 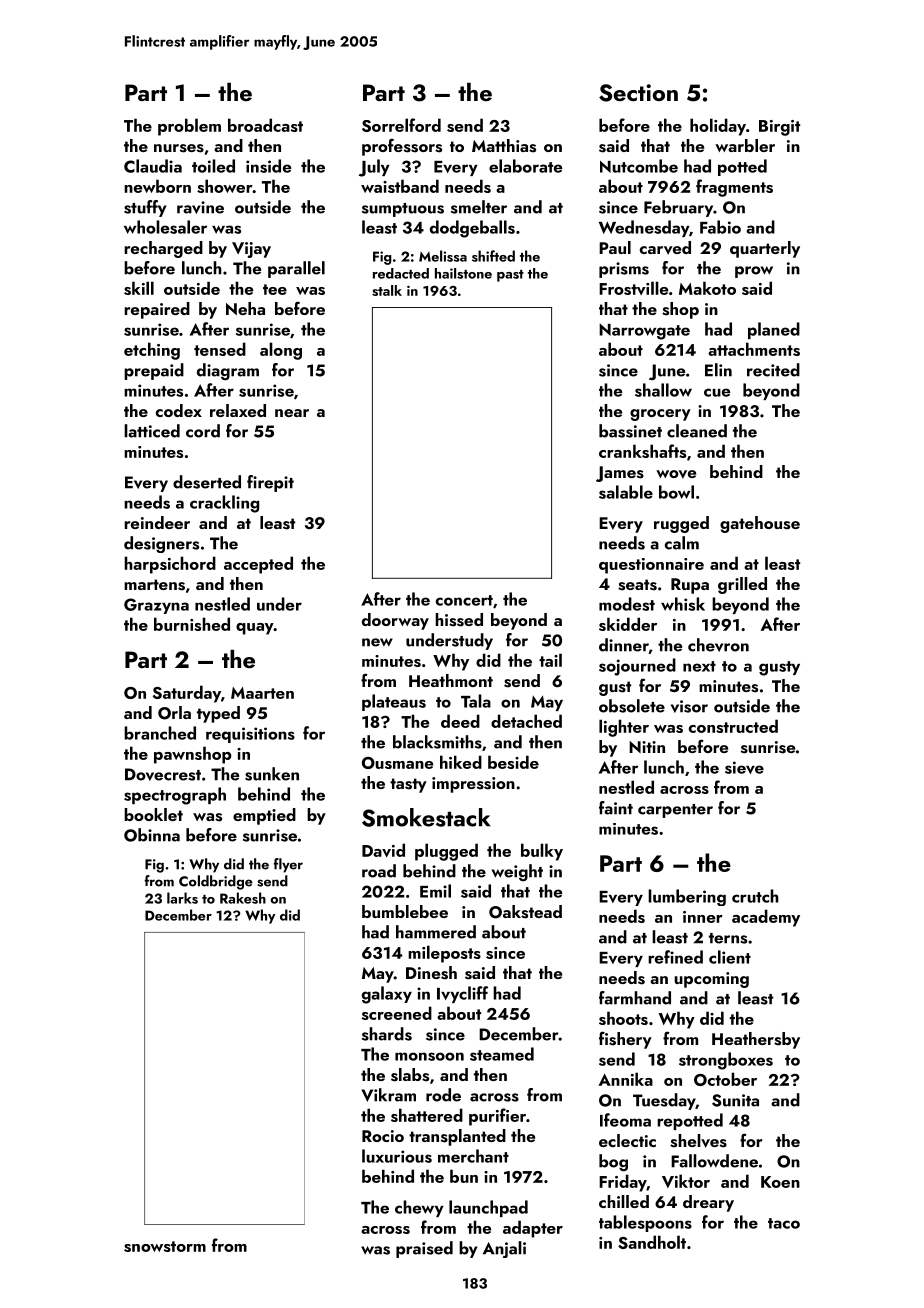 I want to click on snowstorm, so click(x=165, y=1246).
